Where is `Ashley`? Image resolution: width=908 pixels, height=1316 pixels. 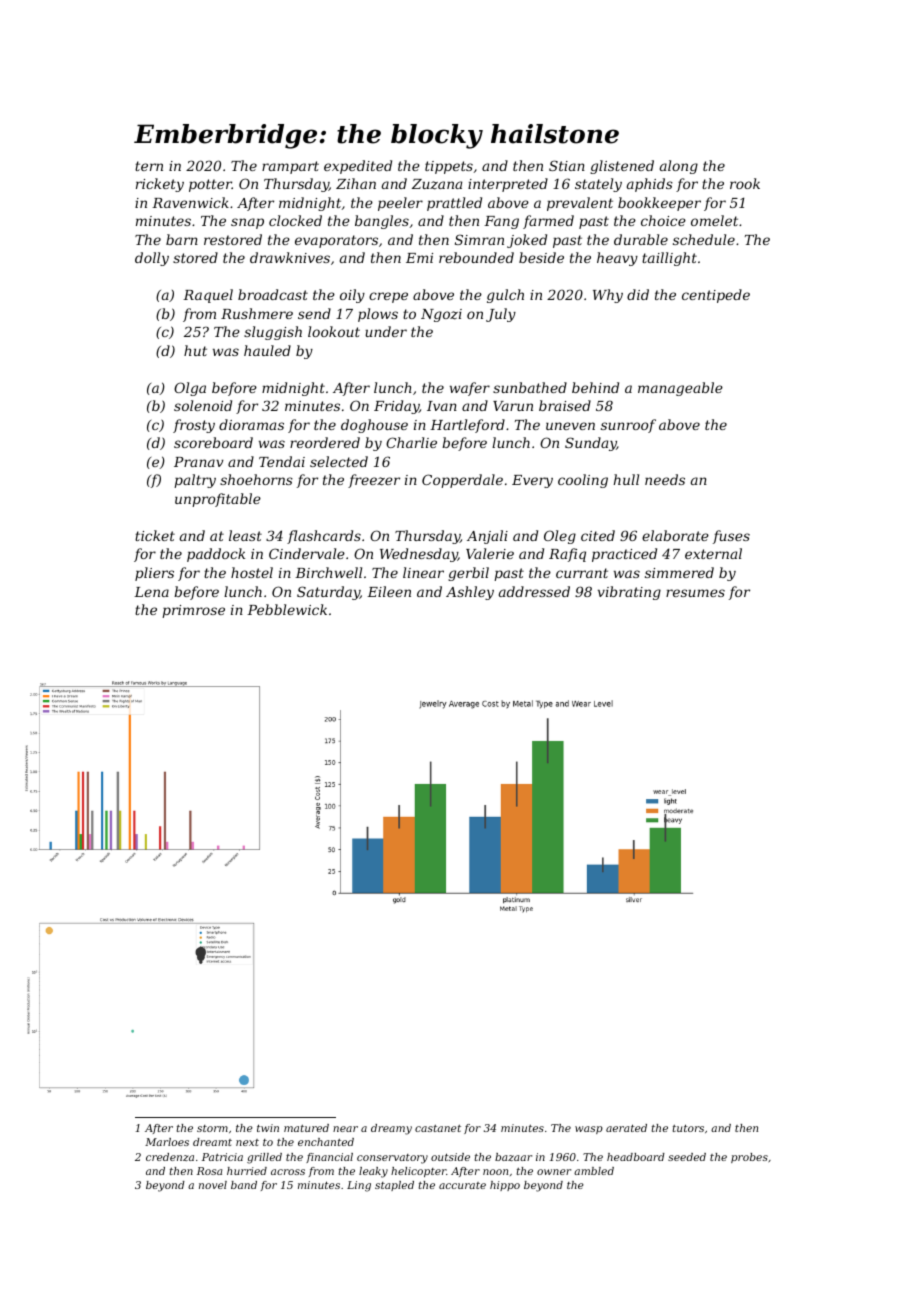 Ashley is located at coordinates (470, 593).
